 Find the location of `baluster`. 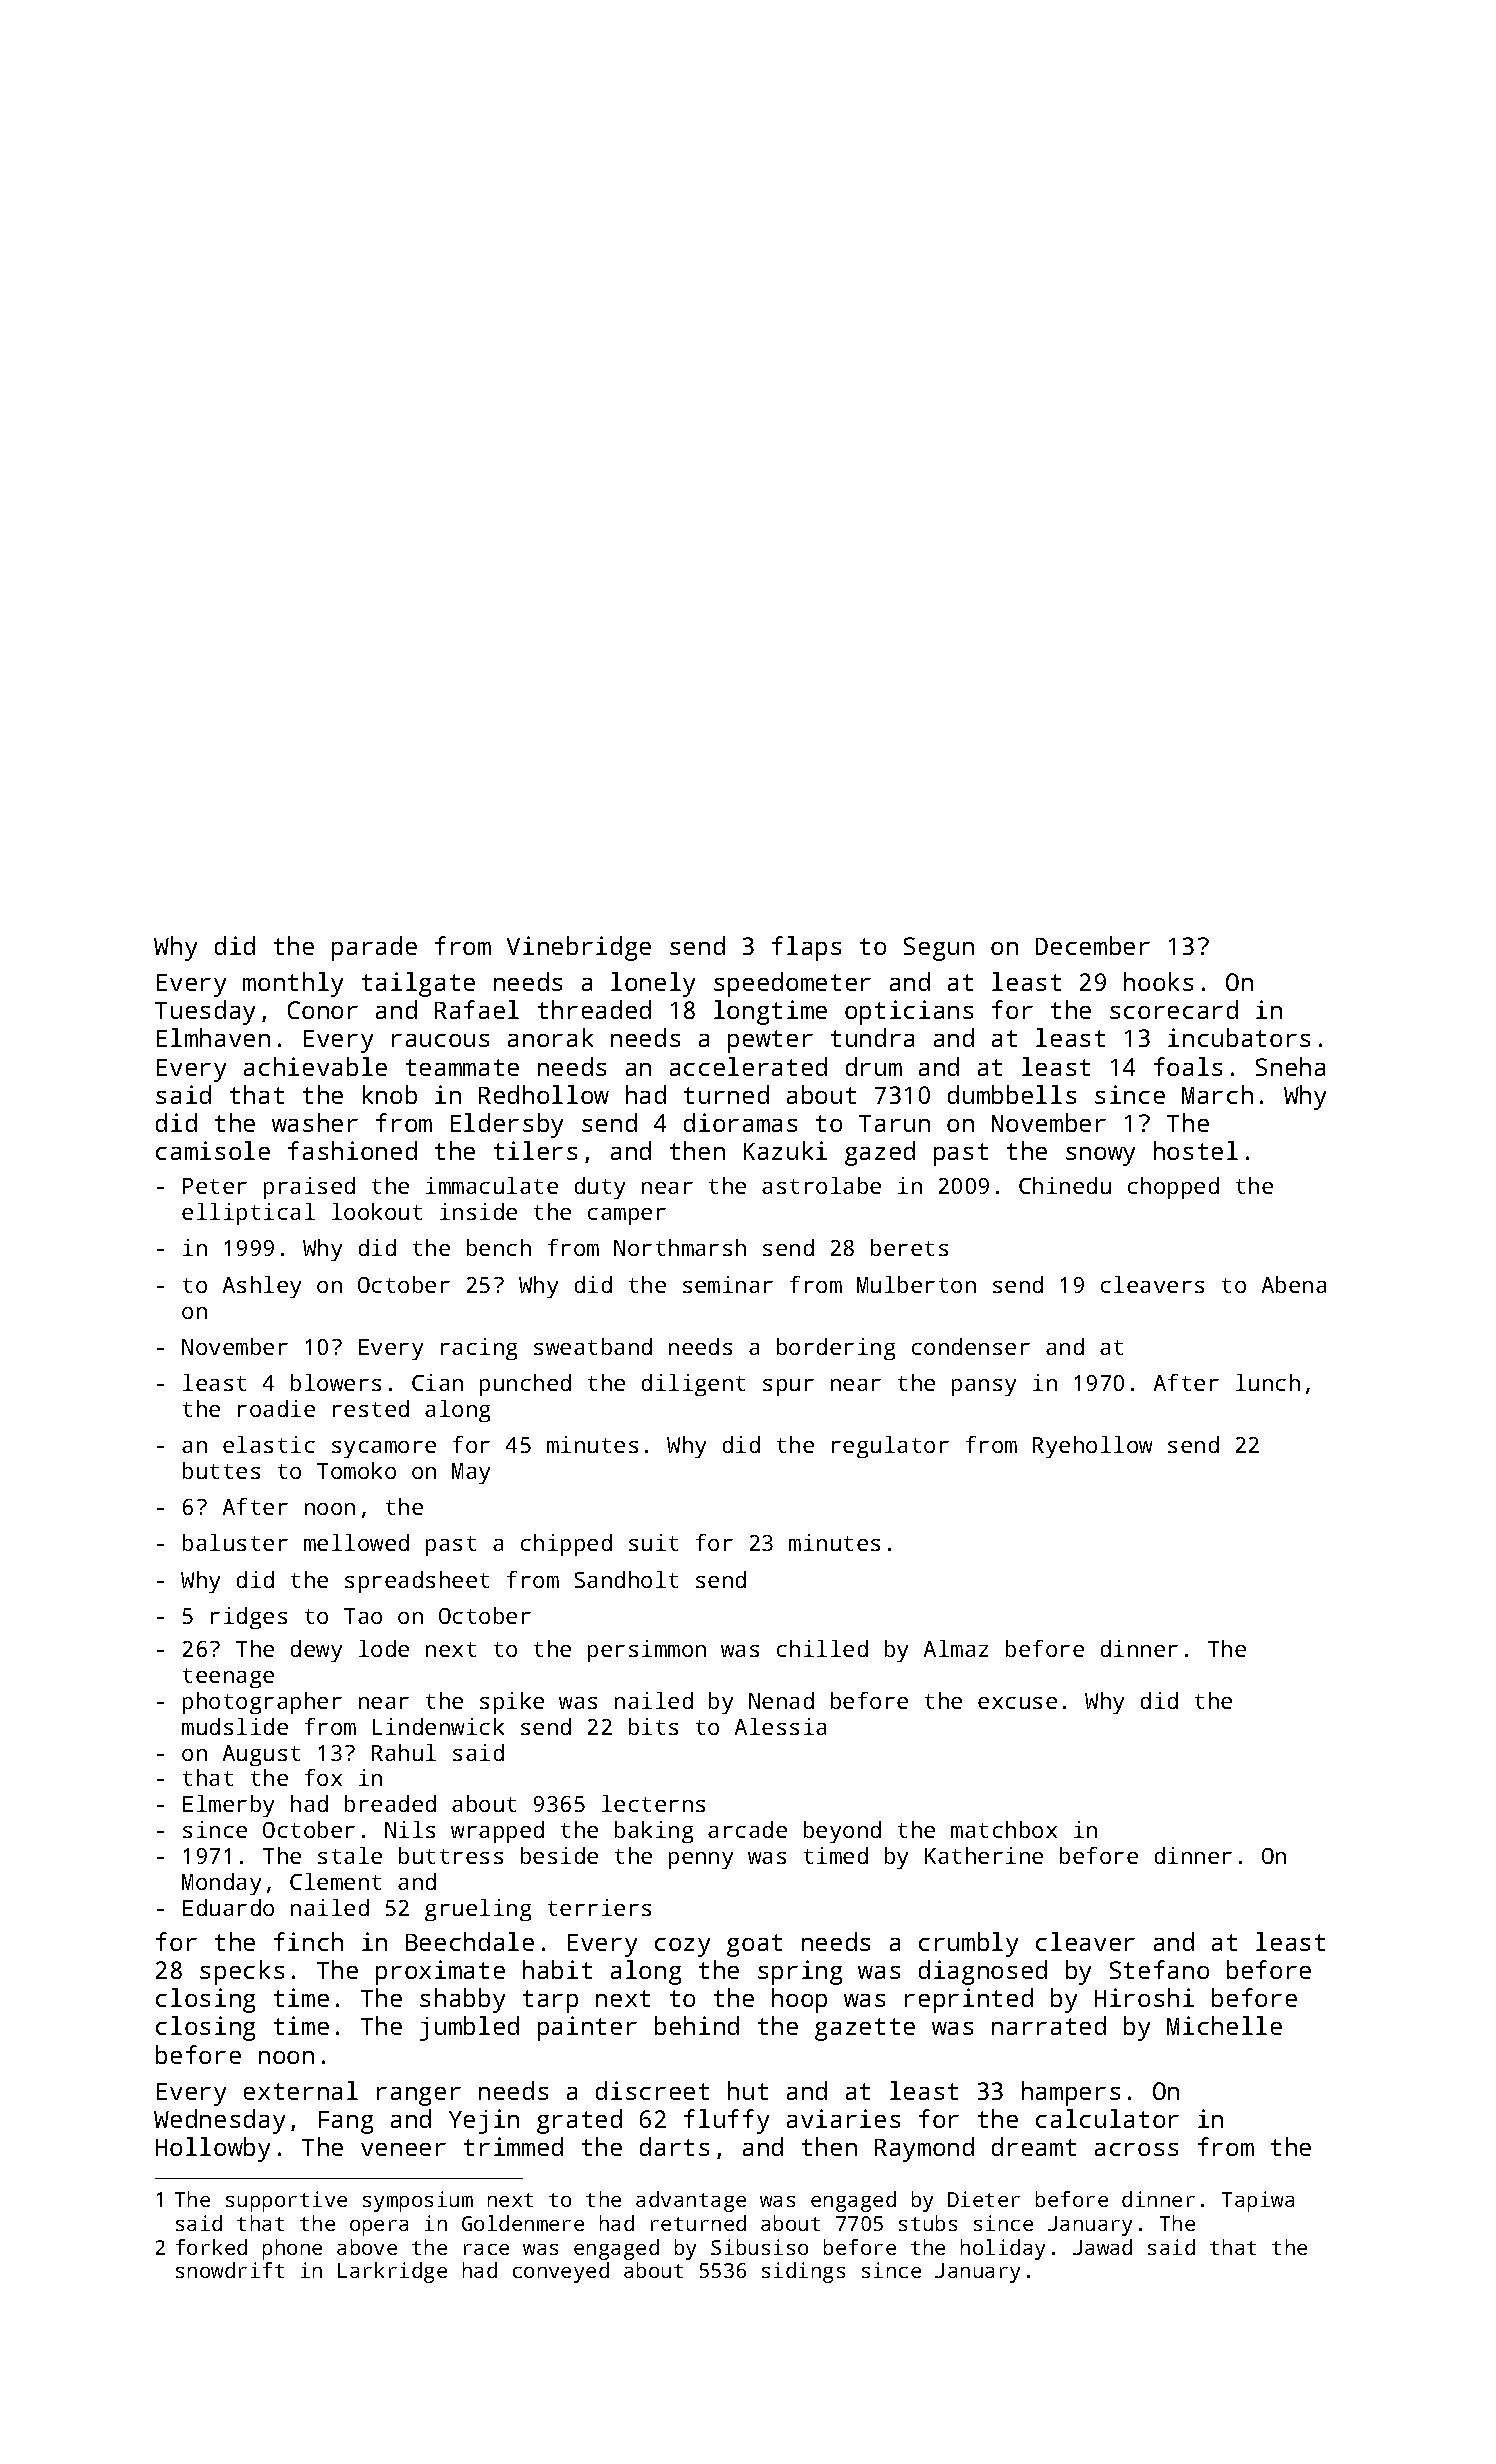

baluster is located at coordinates (235, 1542).
